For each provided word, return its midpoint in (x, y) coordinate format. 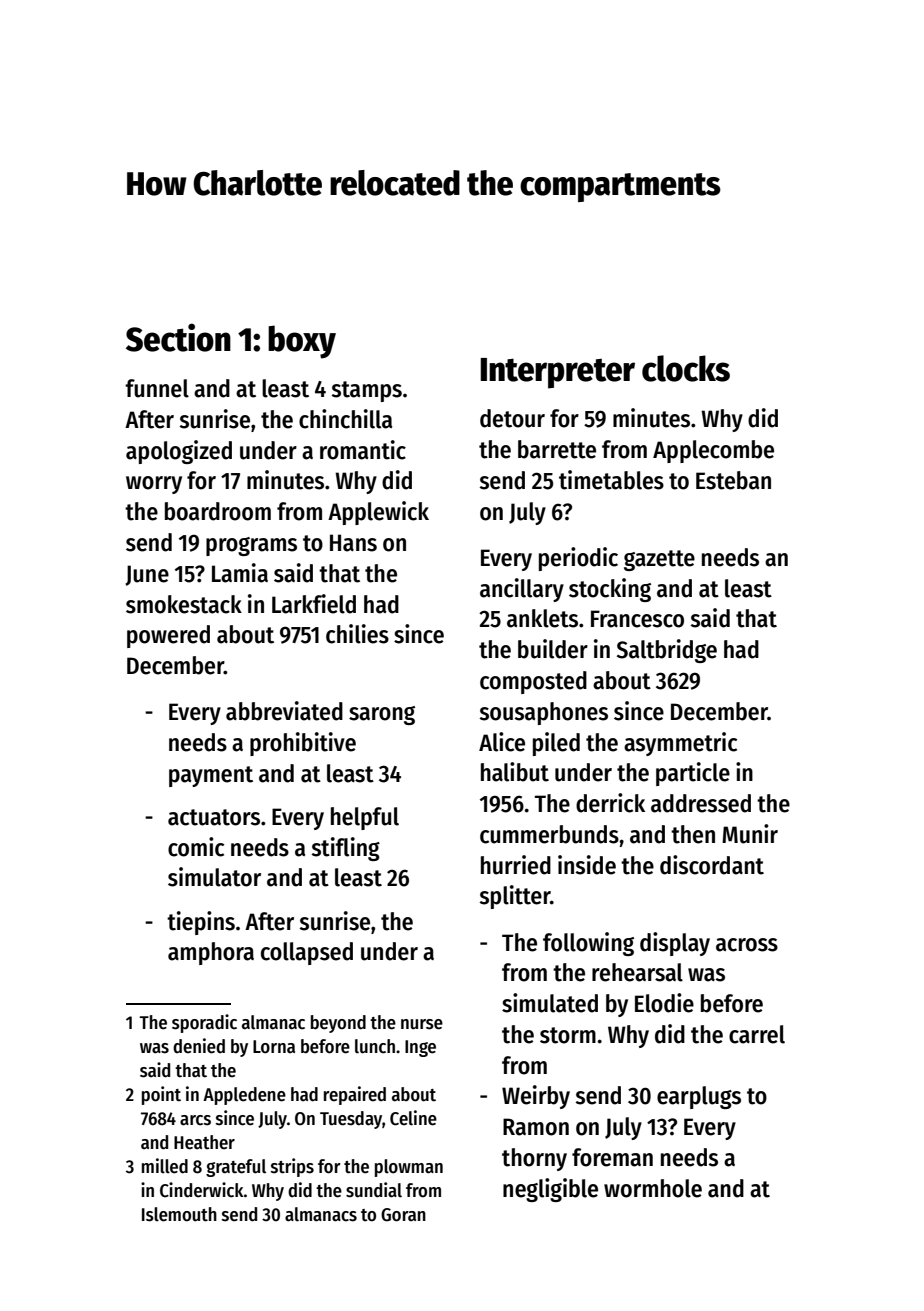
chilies (357, 634)
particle (693, 774)
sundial (374, 1190)
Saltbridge (667, 651)
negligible (550, 1190)
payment (211, 776)
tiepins (201, 923)
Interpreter (557, 373)
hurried (516, 865)
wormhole (653, 1188)
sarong (382, 715)
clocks (686, 368)
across (747, 945)
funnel (157, 388)
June (147, 575)
